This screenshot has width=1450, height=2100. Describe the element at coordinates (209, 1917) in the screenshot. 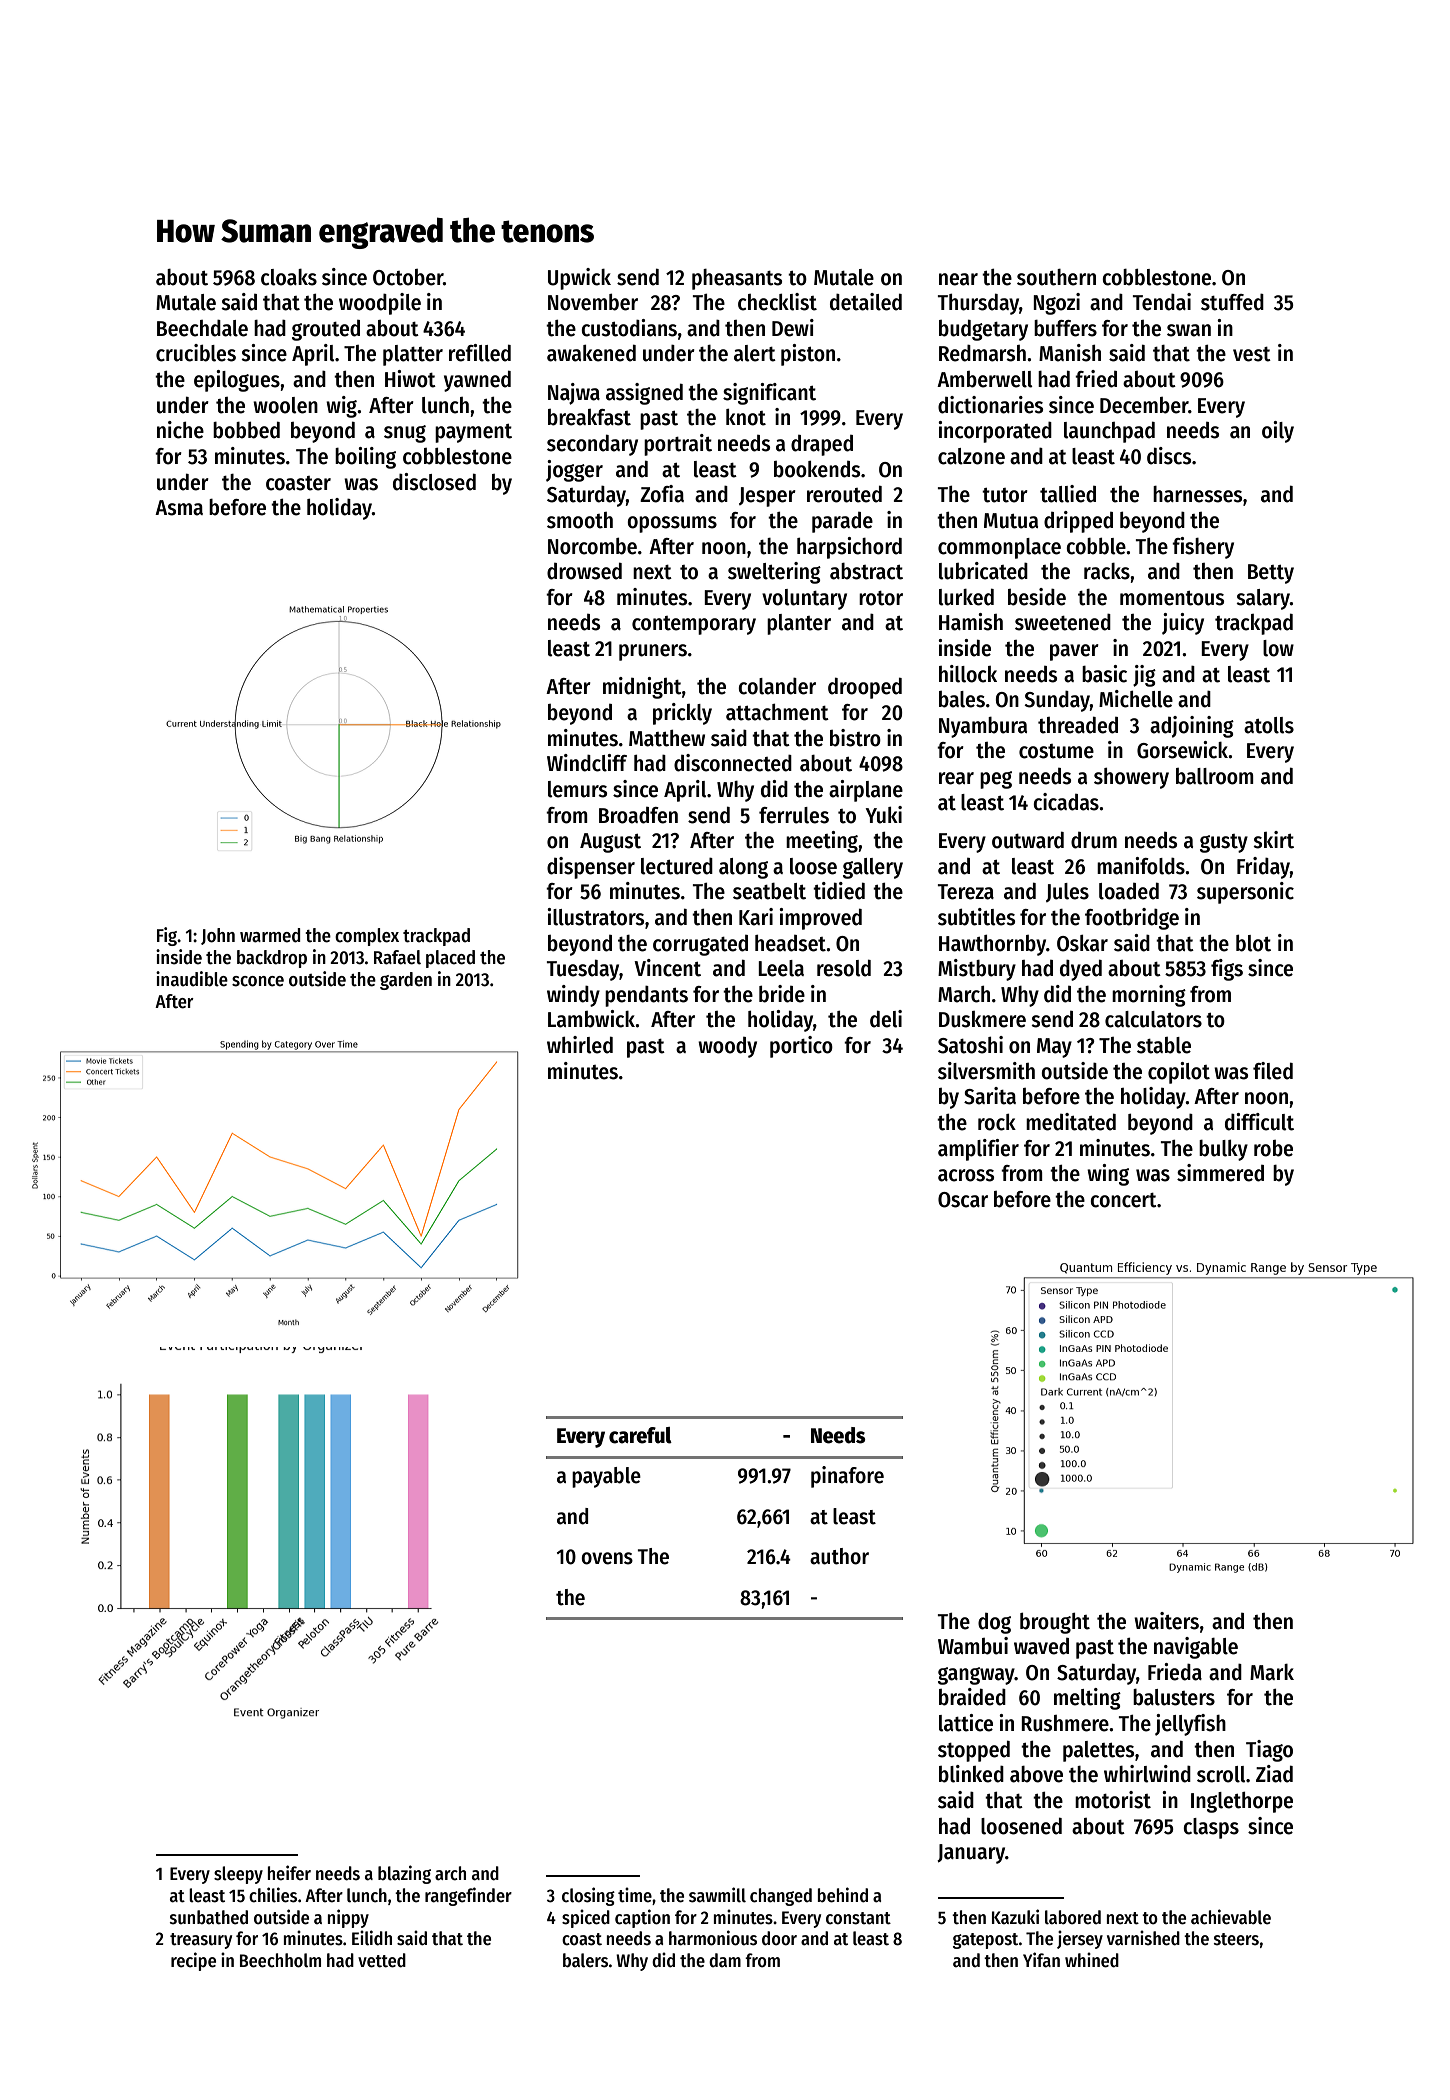

I see `sunbathed` at that location.
